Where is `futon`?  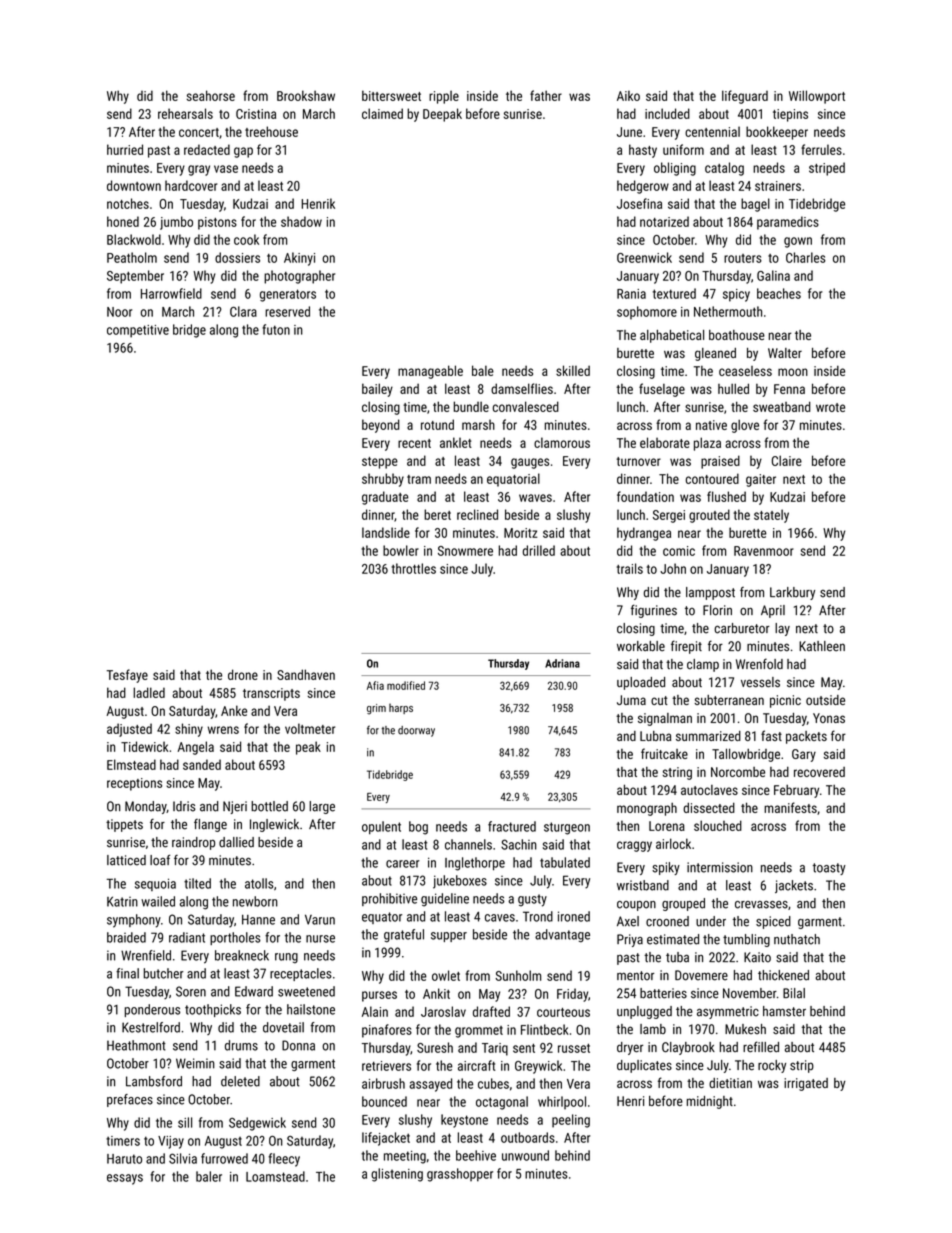
futon is located at coordinates (276, 329).
